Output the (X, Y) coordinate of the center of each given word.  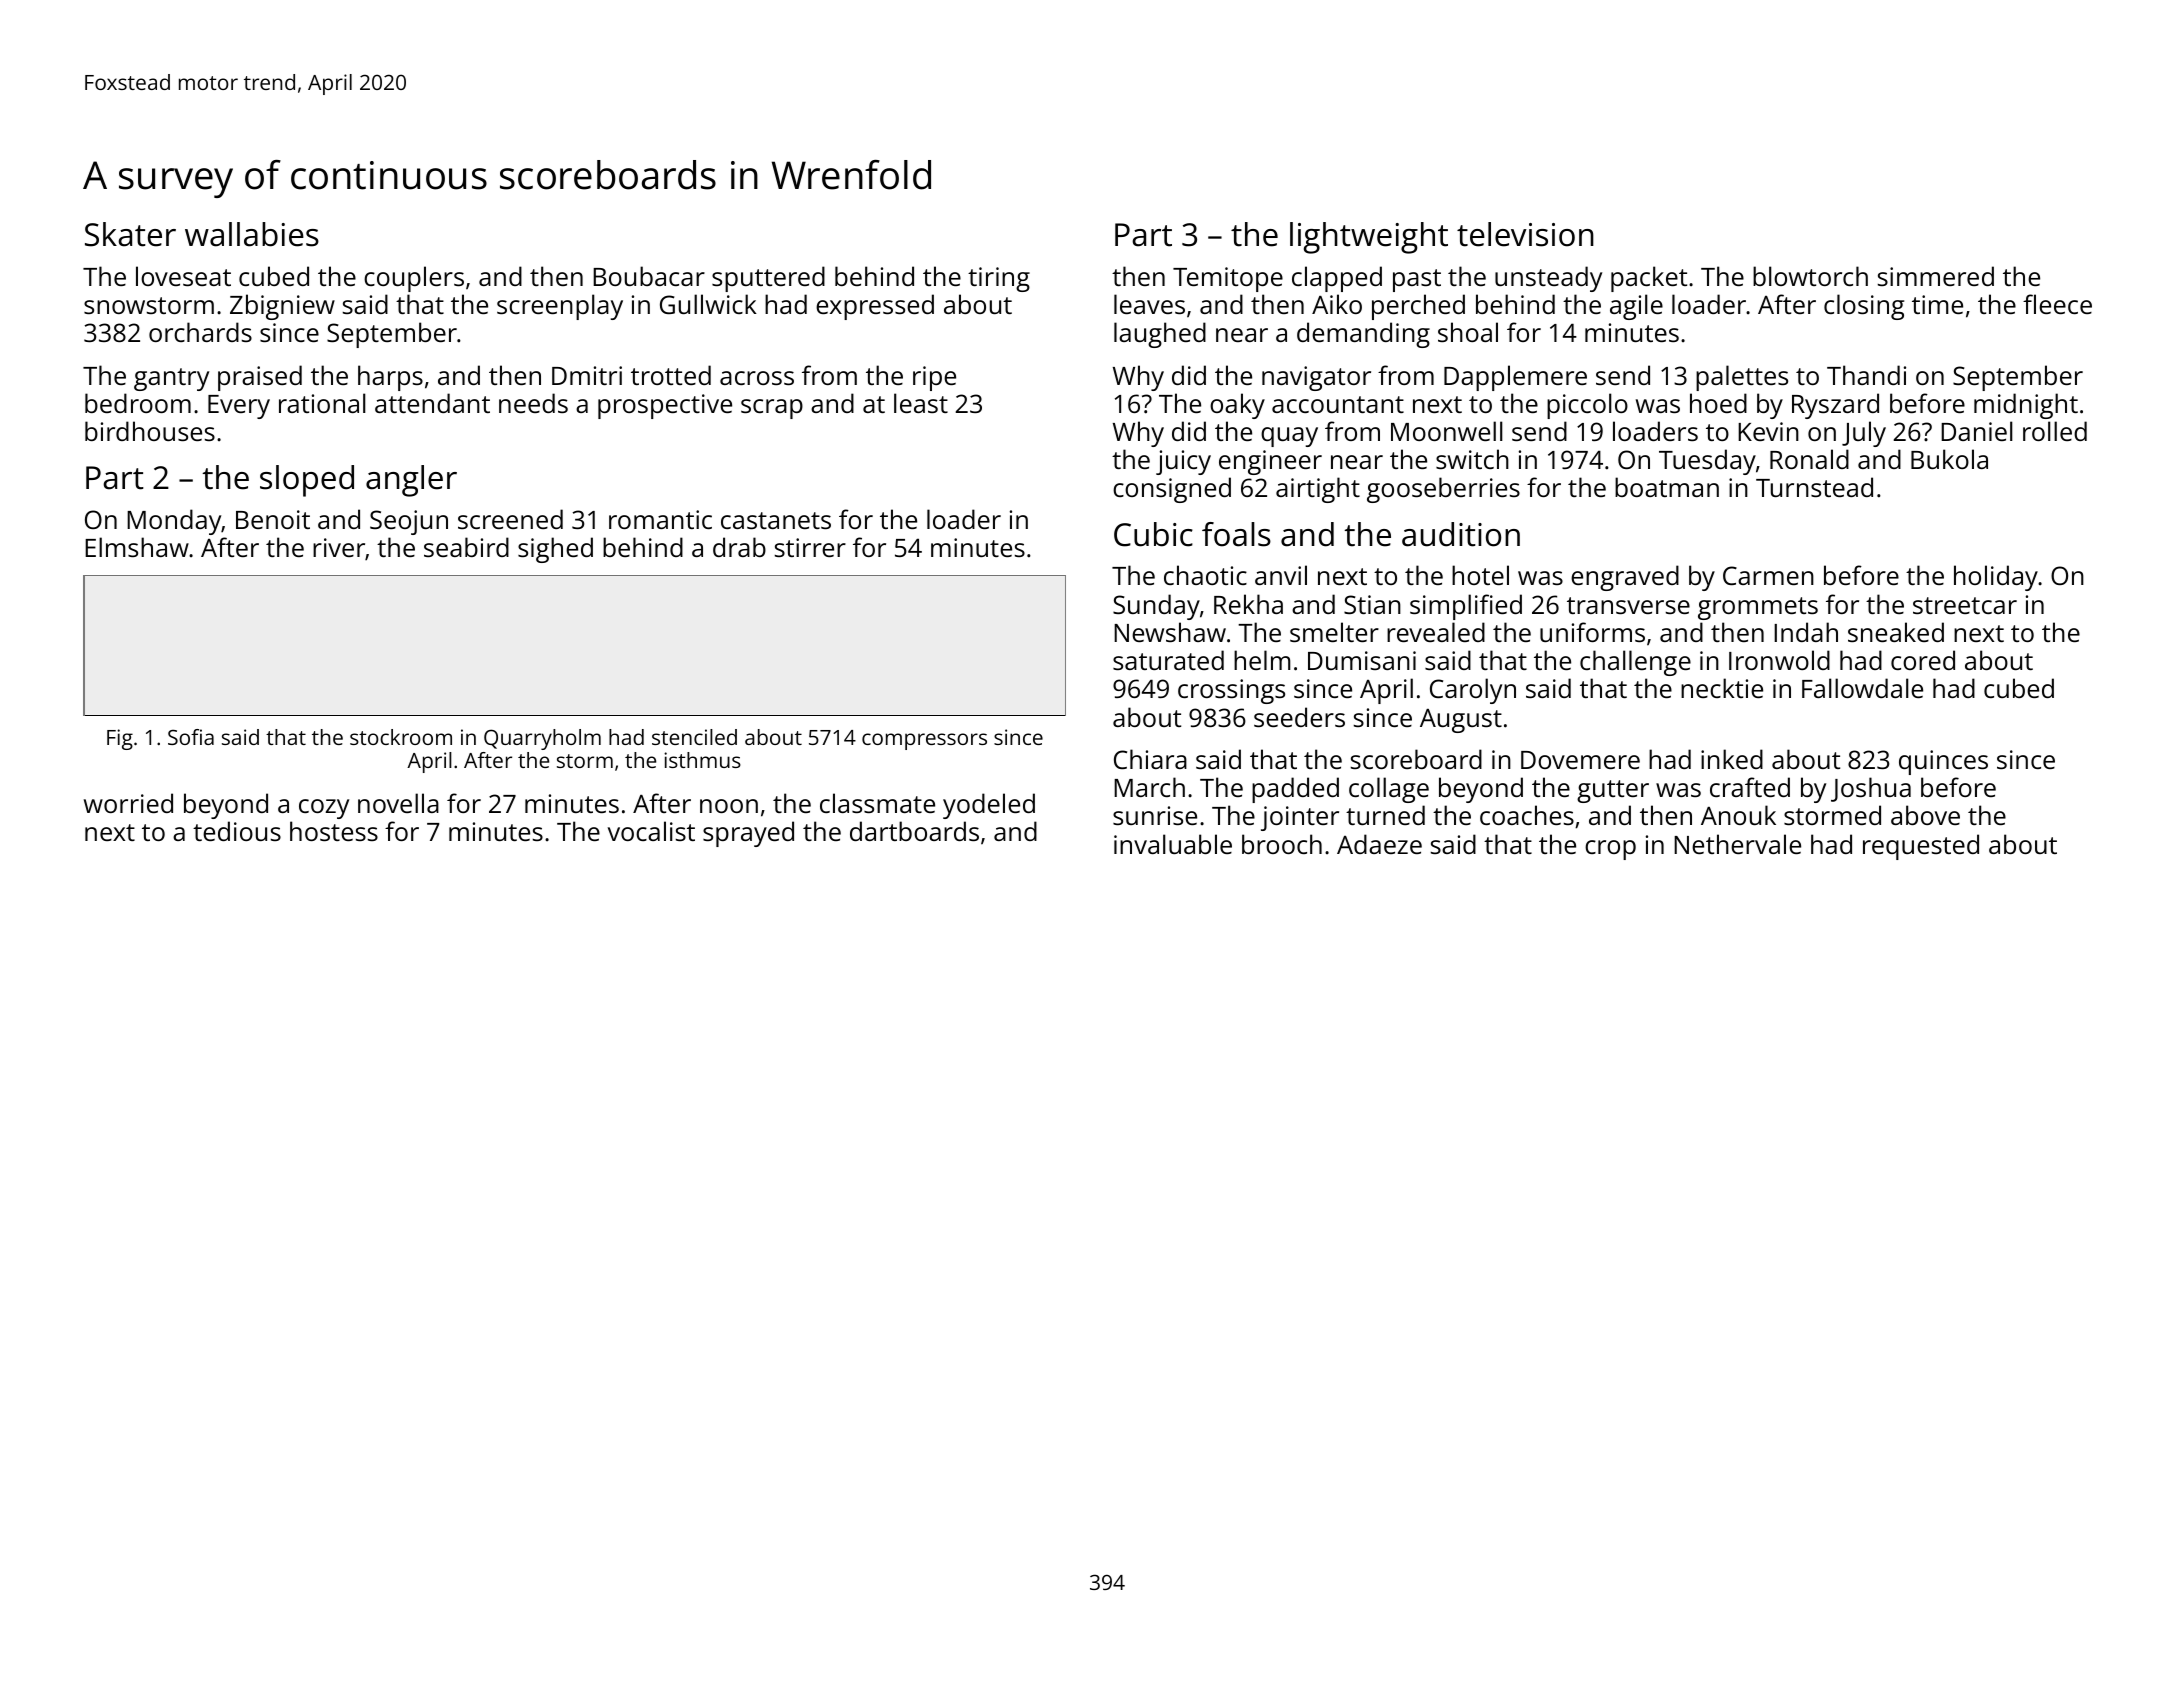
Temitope (1228, 279)
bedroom (138, 403)
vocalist (651, 831)
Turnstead (1814, 487)
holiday (1996, 578)
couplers (414, 279)
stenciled (694, 737)
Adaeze (1379, 844)
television (1525, 234)
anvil (1281, 575)
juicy (1183, 462)
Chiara (1150, 759)
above (1925, 815)
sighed (555, 550)
